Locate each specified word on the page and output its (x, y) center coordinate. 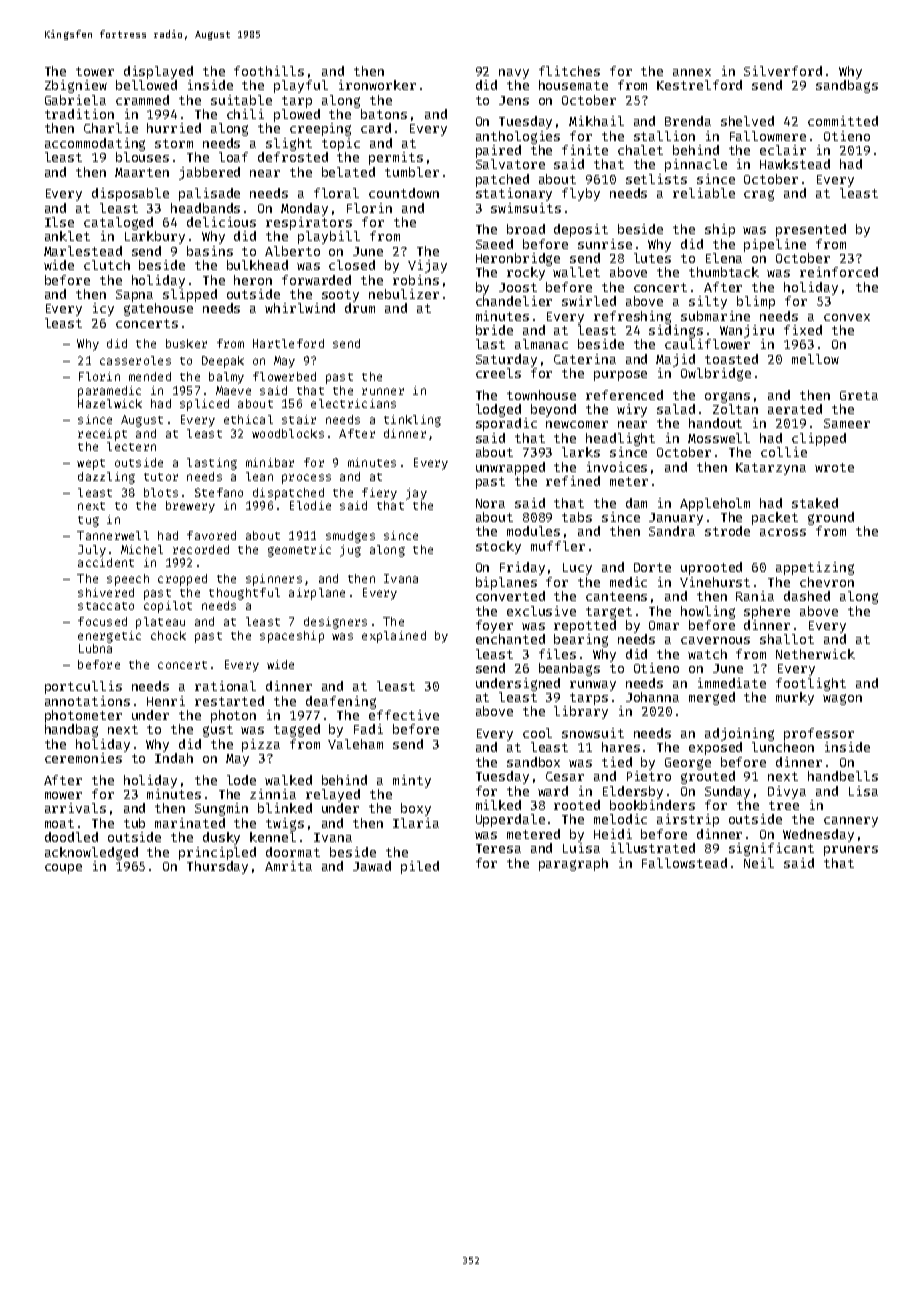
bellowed (146, 85)
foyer (494, 626)
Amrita (288, 866)
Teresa (498, 848)
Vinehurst (715, 582)
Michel (142, 549)
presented (811, 230)
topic (341, 144)
